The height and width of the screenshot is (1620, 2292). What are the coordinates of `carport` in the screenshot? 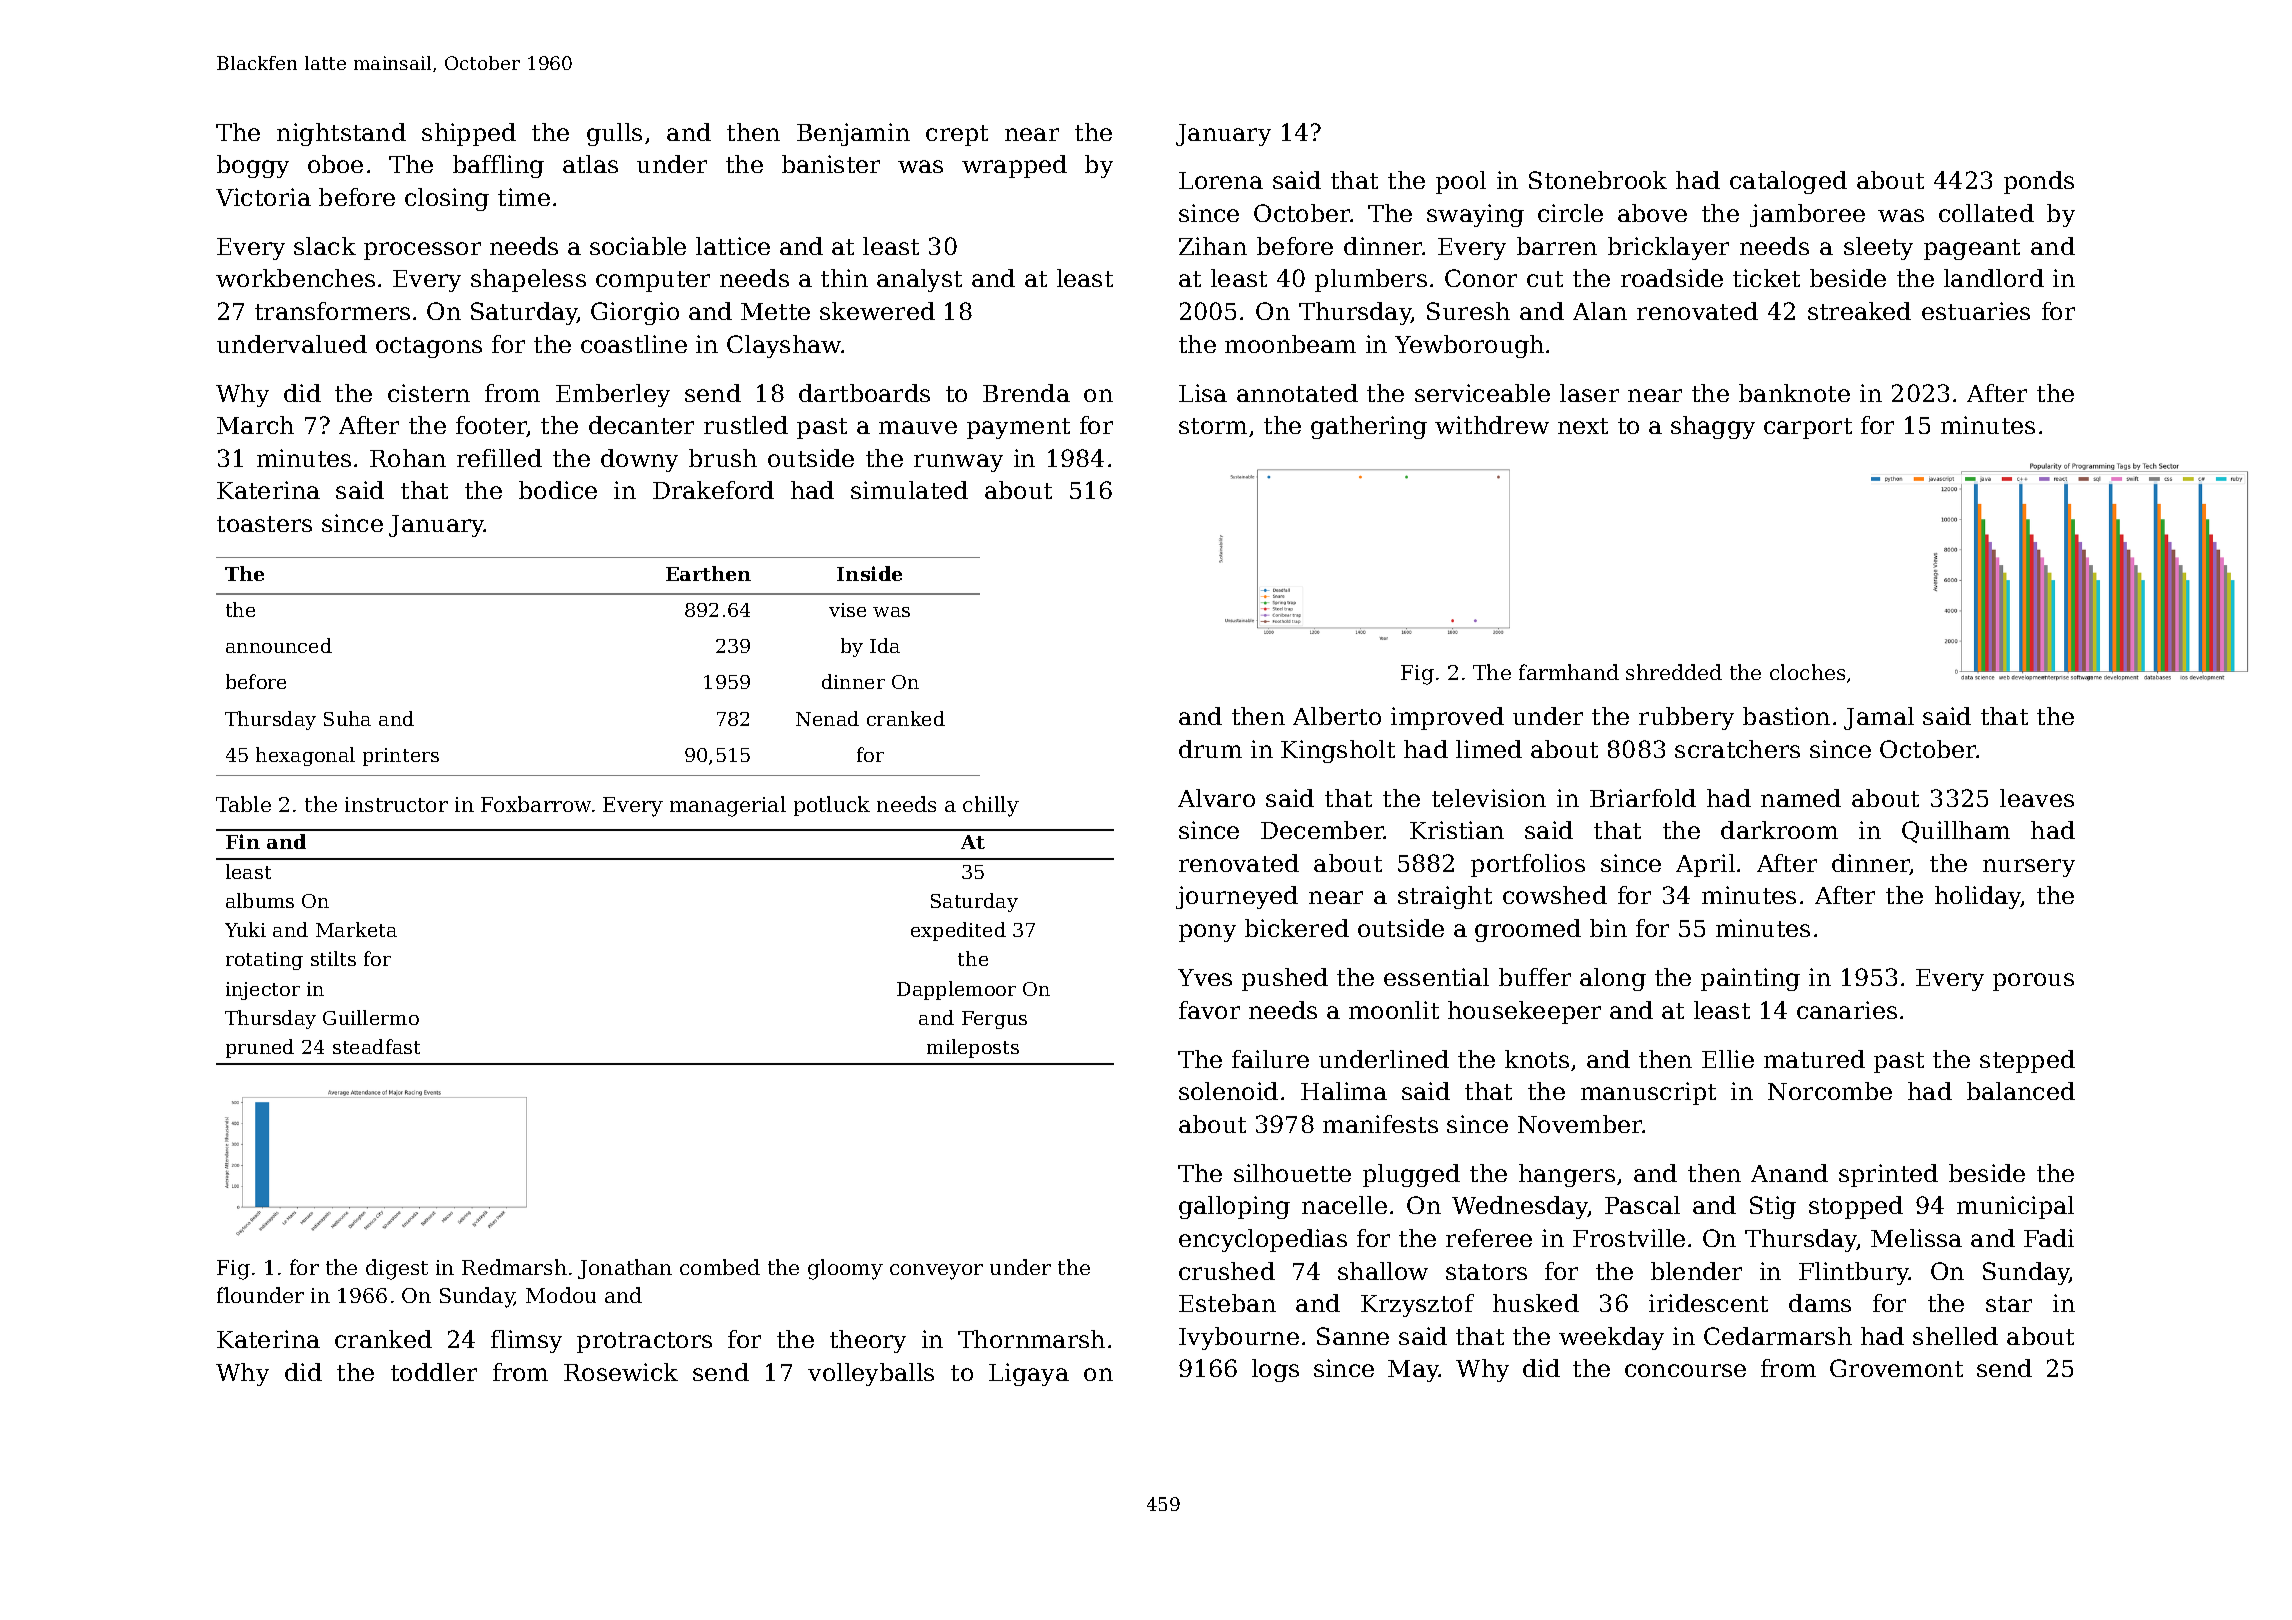 It's located at (1808, 428).
